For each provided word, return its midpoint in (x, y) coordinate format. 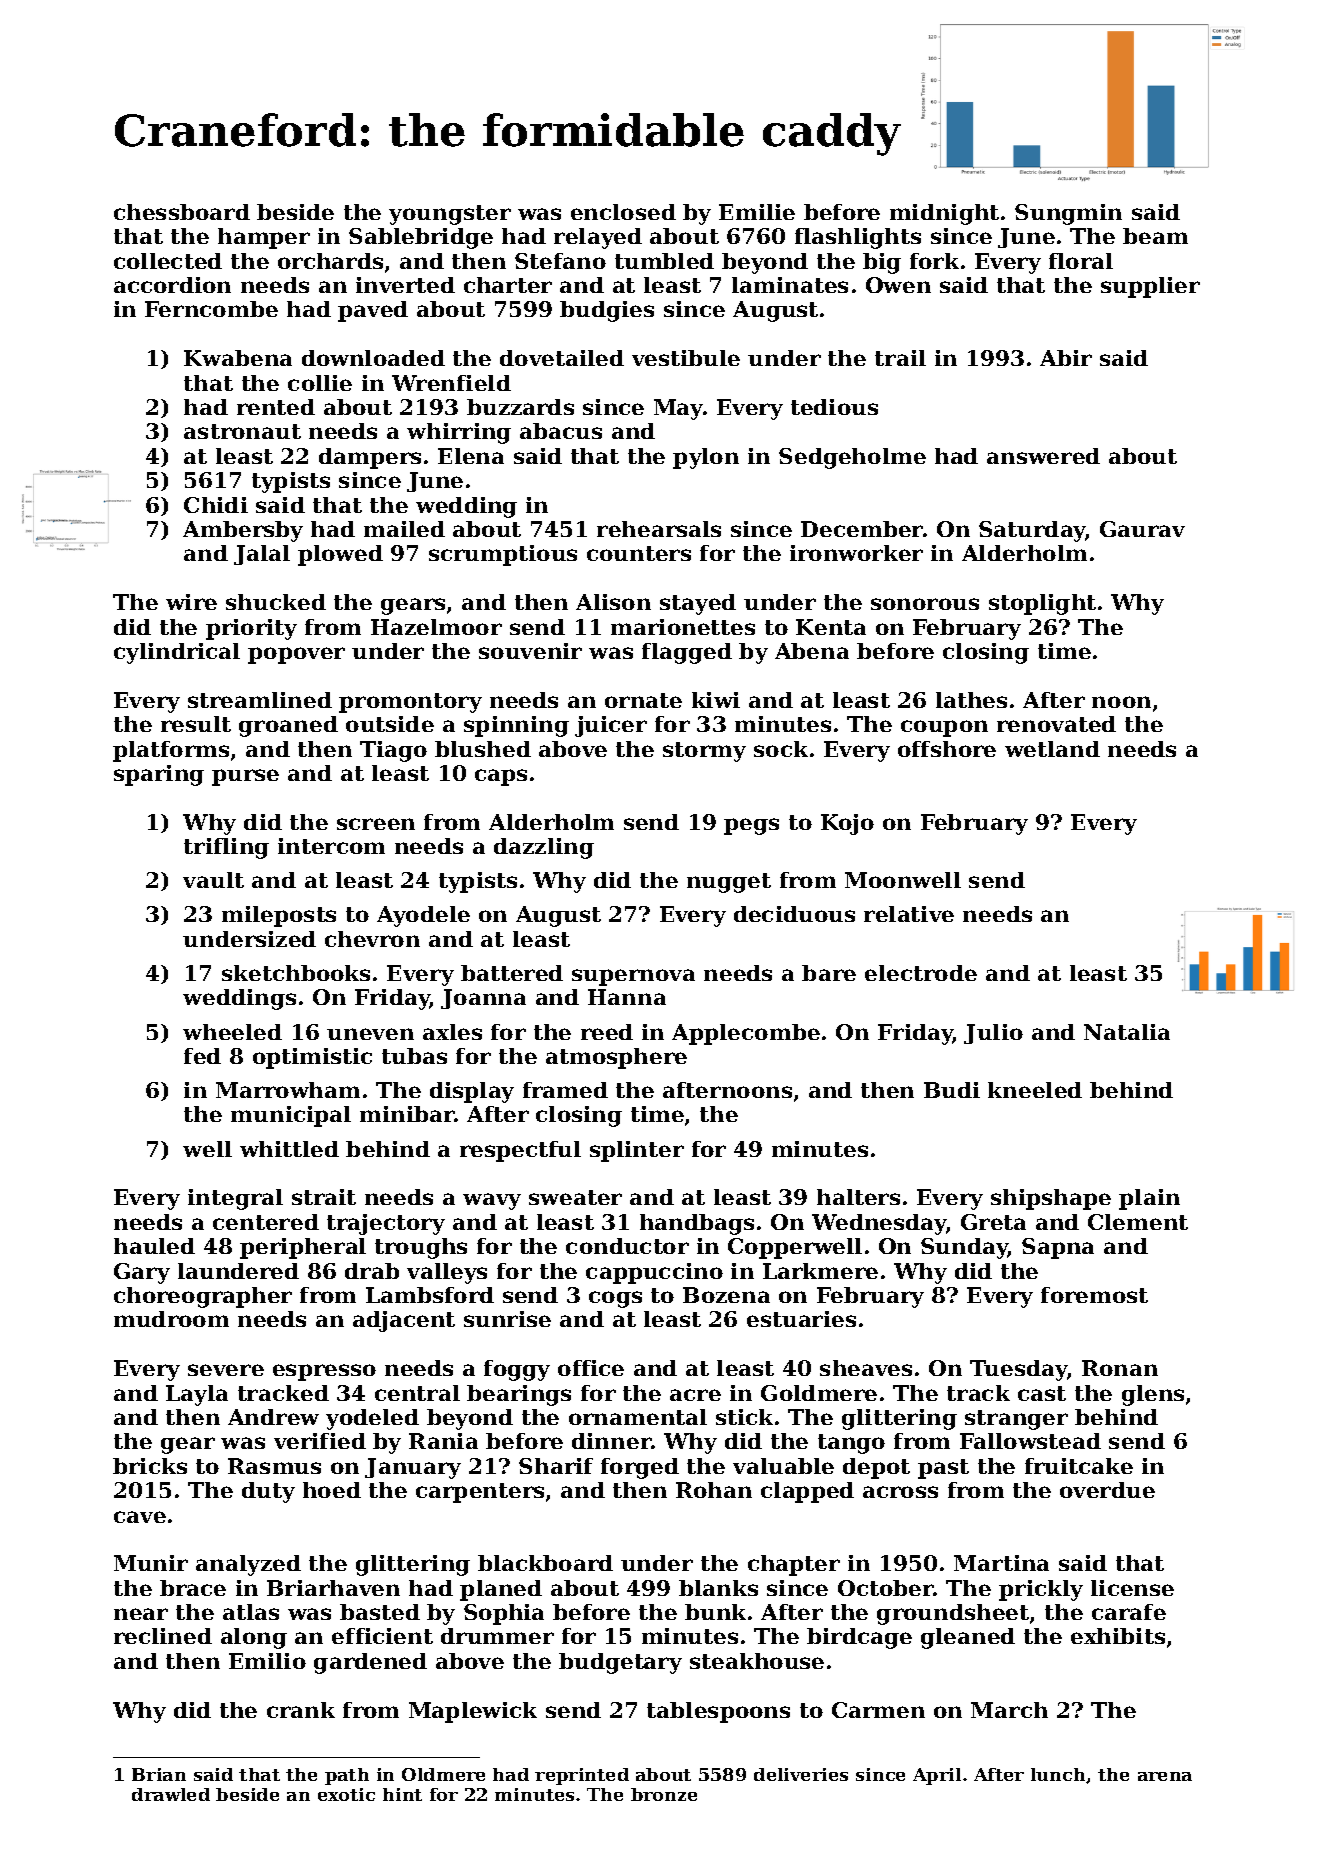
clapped (807, 1492)
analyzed (248, 1565)
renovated (1056, 724)
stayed (698, 604)
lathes (971, 700)
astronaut (242, 431)
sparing (159, 775)
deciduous (794, 914)
